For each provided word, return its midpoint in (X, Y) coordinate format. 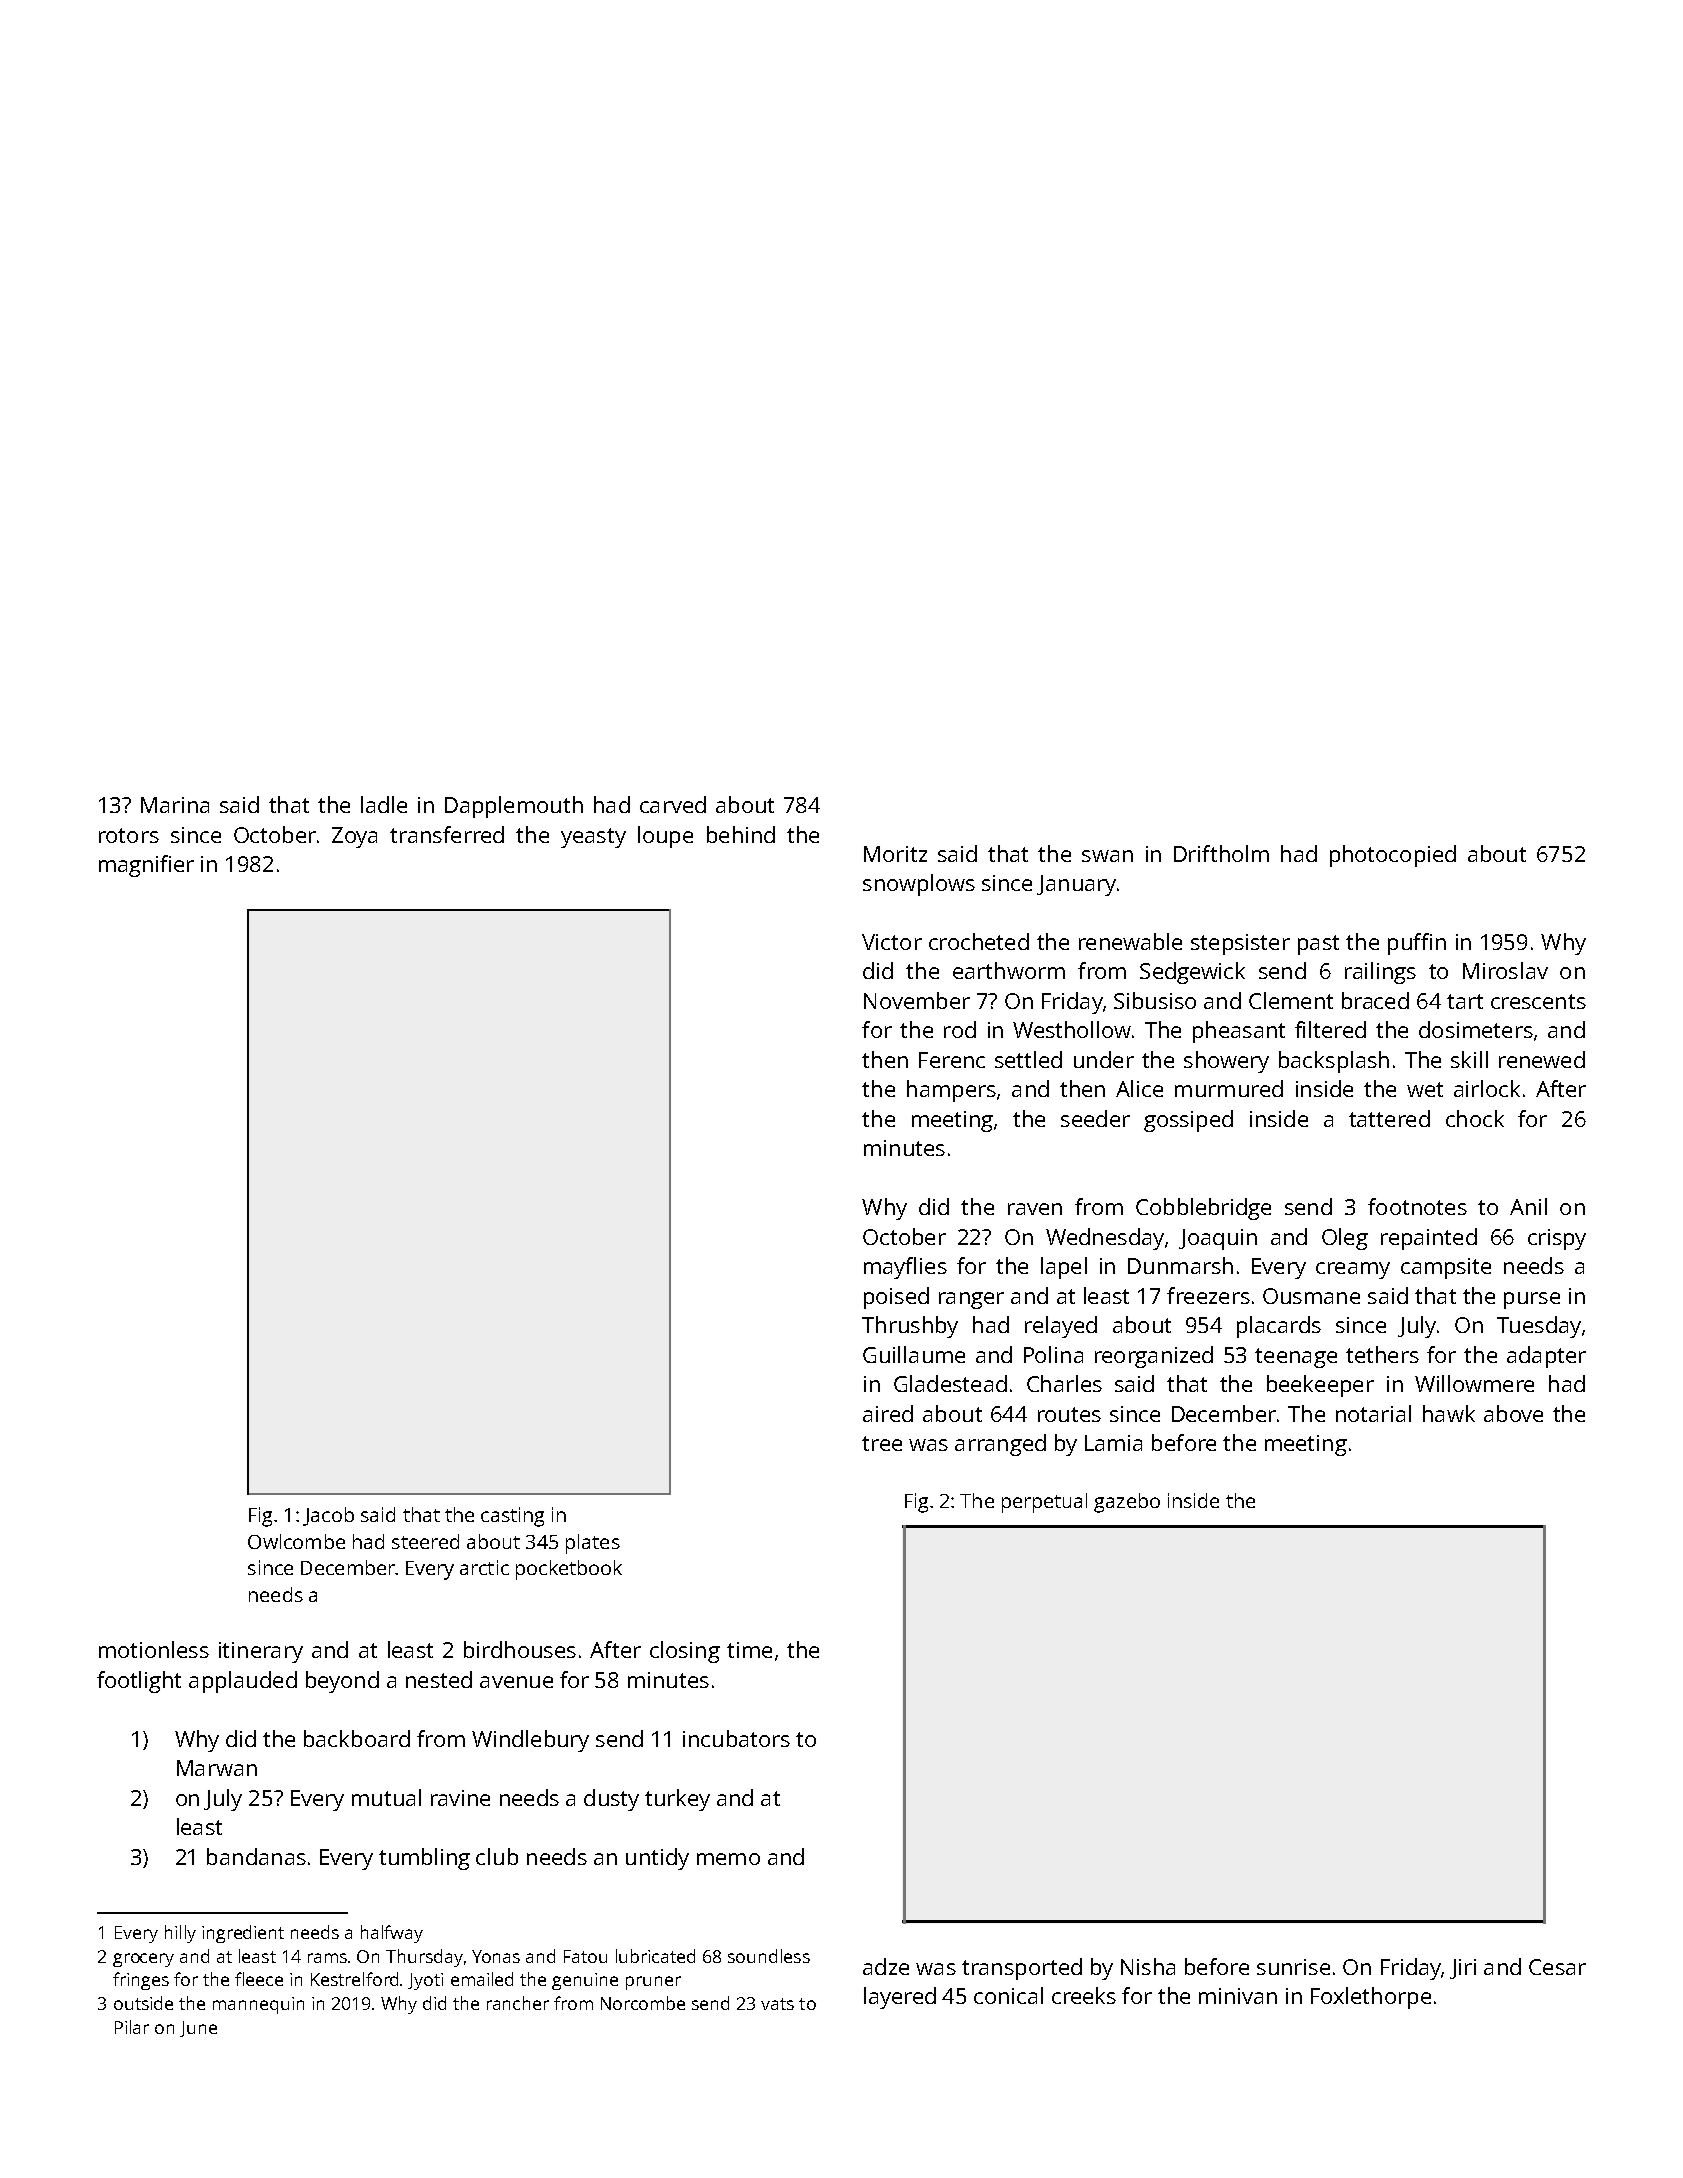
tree (882, 1443)
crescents (1538, 1001)
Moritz (895, 854)
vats (777, 2004)
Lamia (1113, 1443)
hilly (180, 1934)
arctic (484, 1567)
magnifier (146, 866)
